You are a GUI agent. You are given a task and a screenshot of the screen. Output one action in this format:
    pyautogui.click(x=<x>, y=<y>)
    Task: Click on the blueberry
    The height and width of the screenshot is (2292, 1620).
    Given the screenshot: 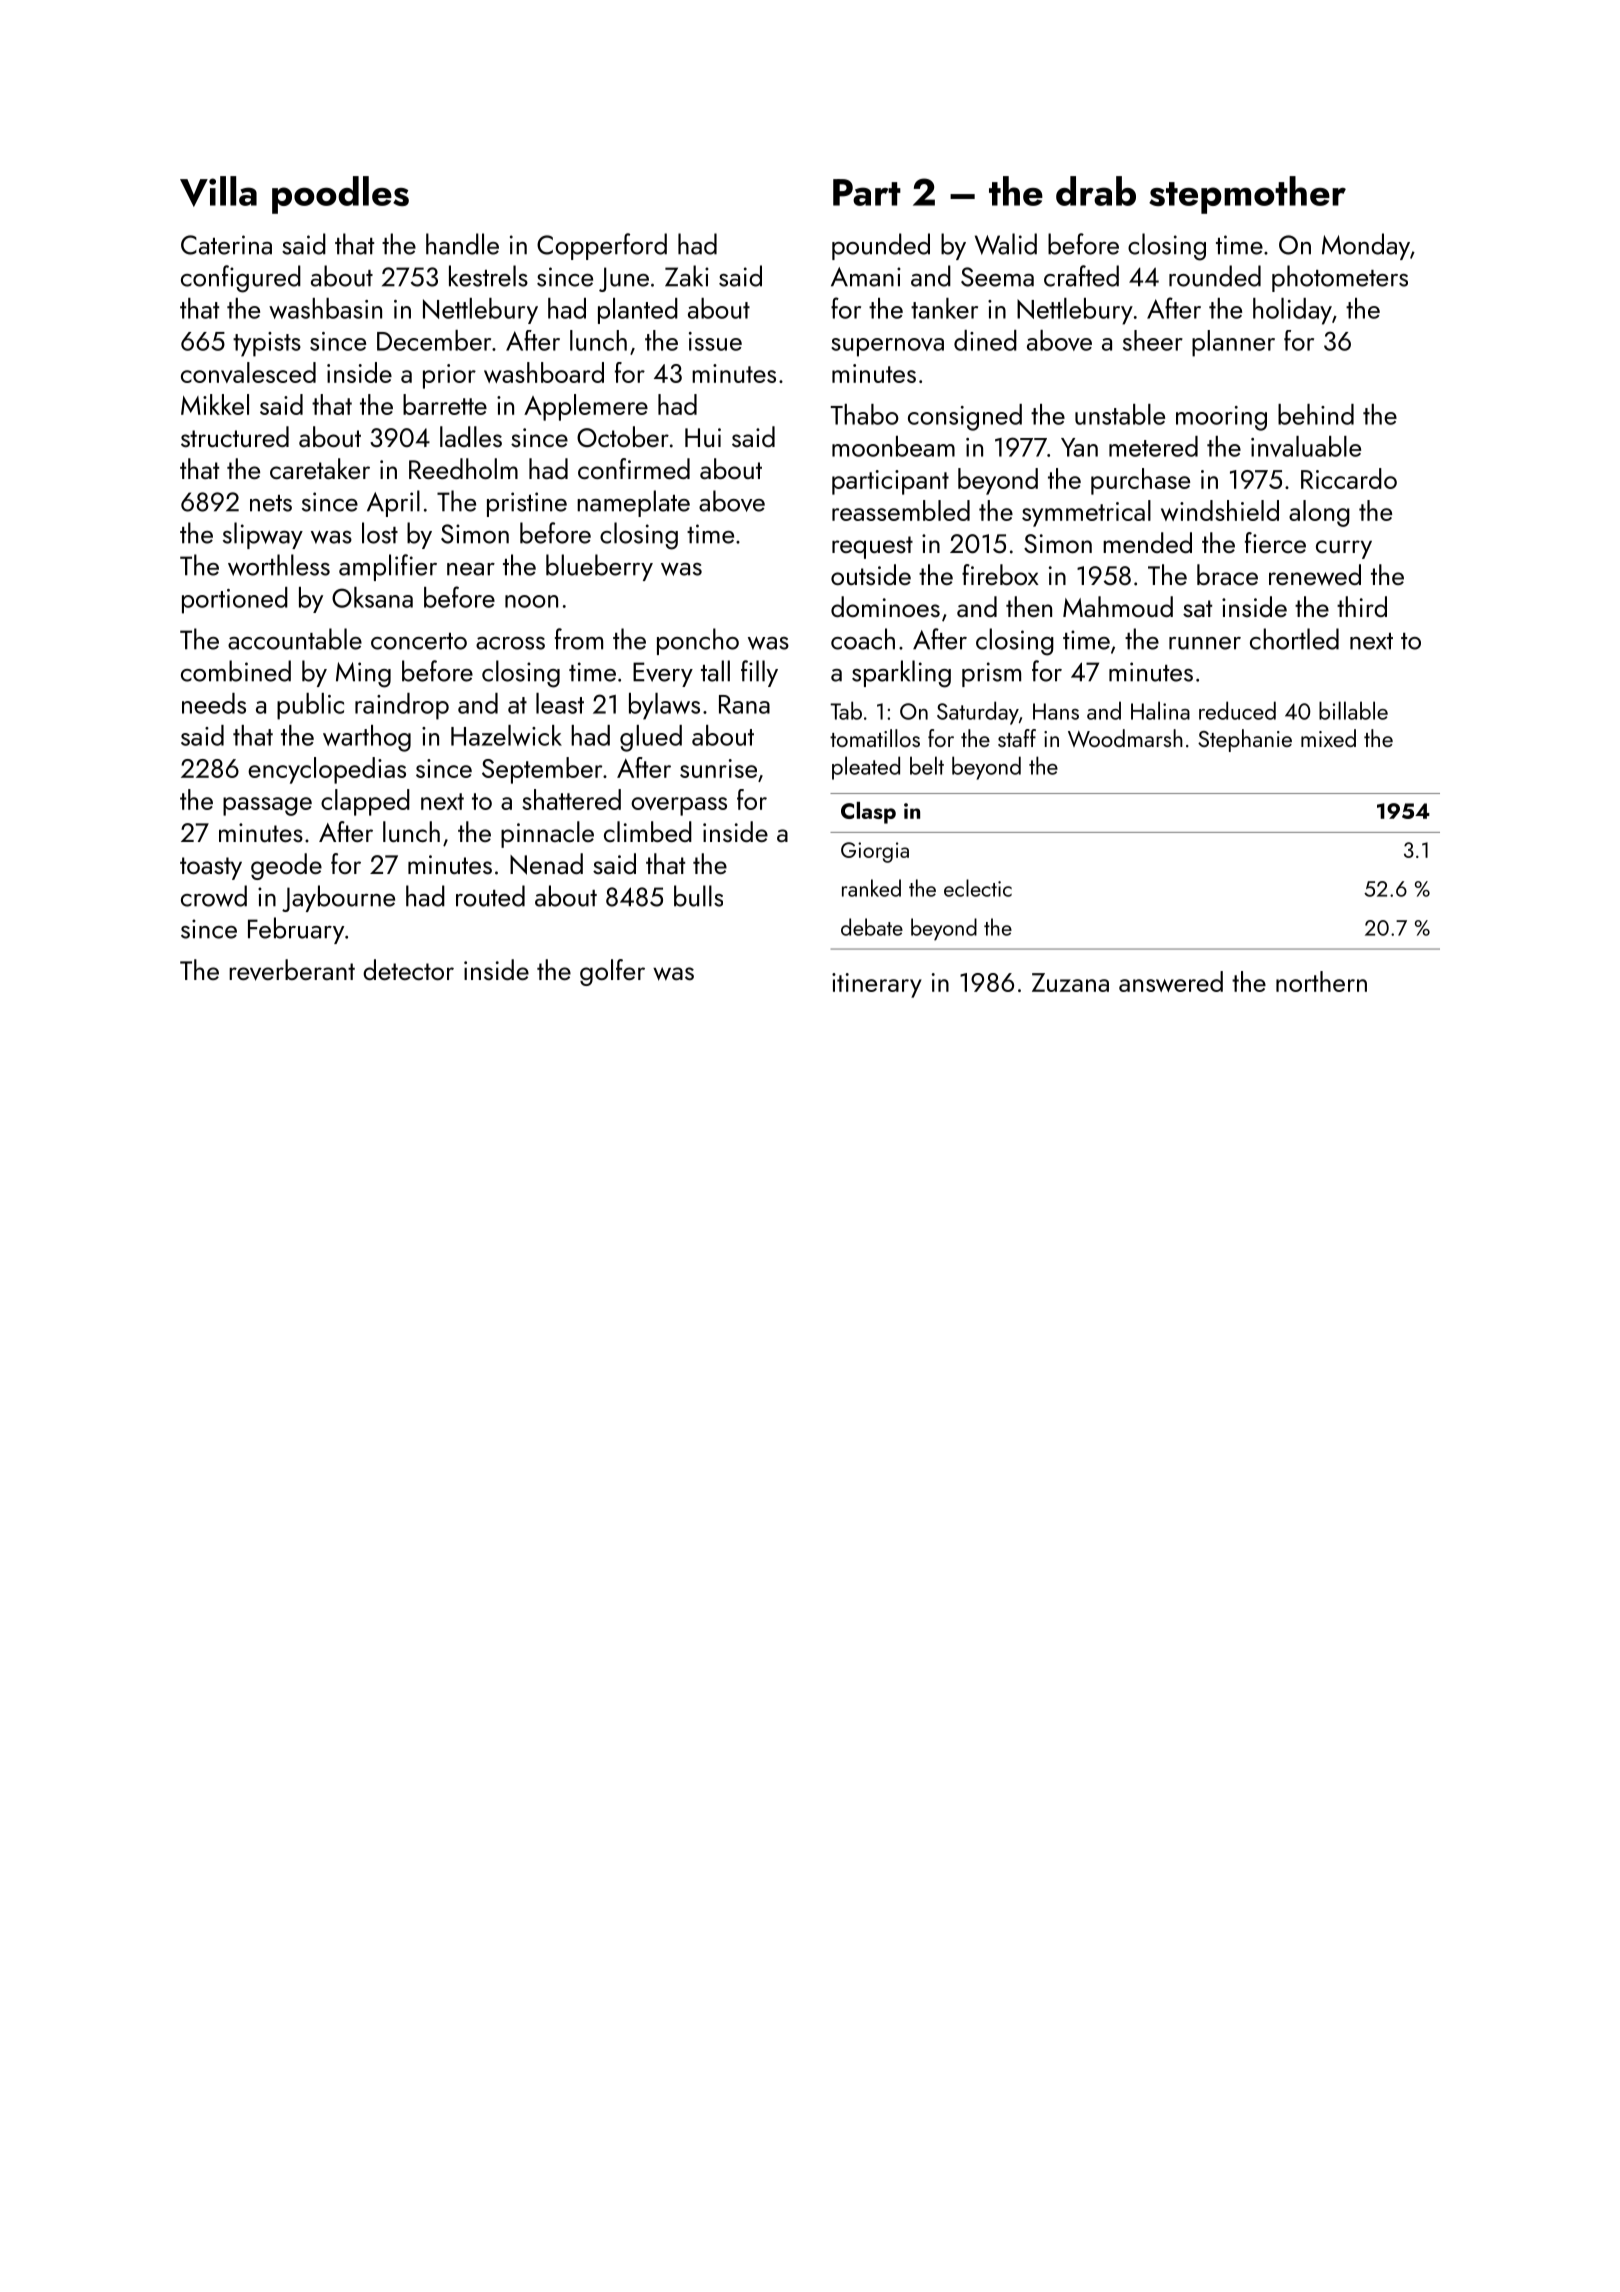 What is the action you would take?
    pyautogui.click(x=599, y=567)
